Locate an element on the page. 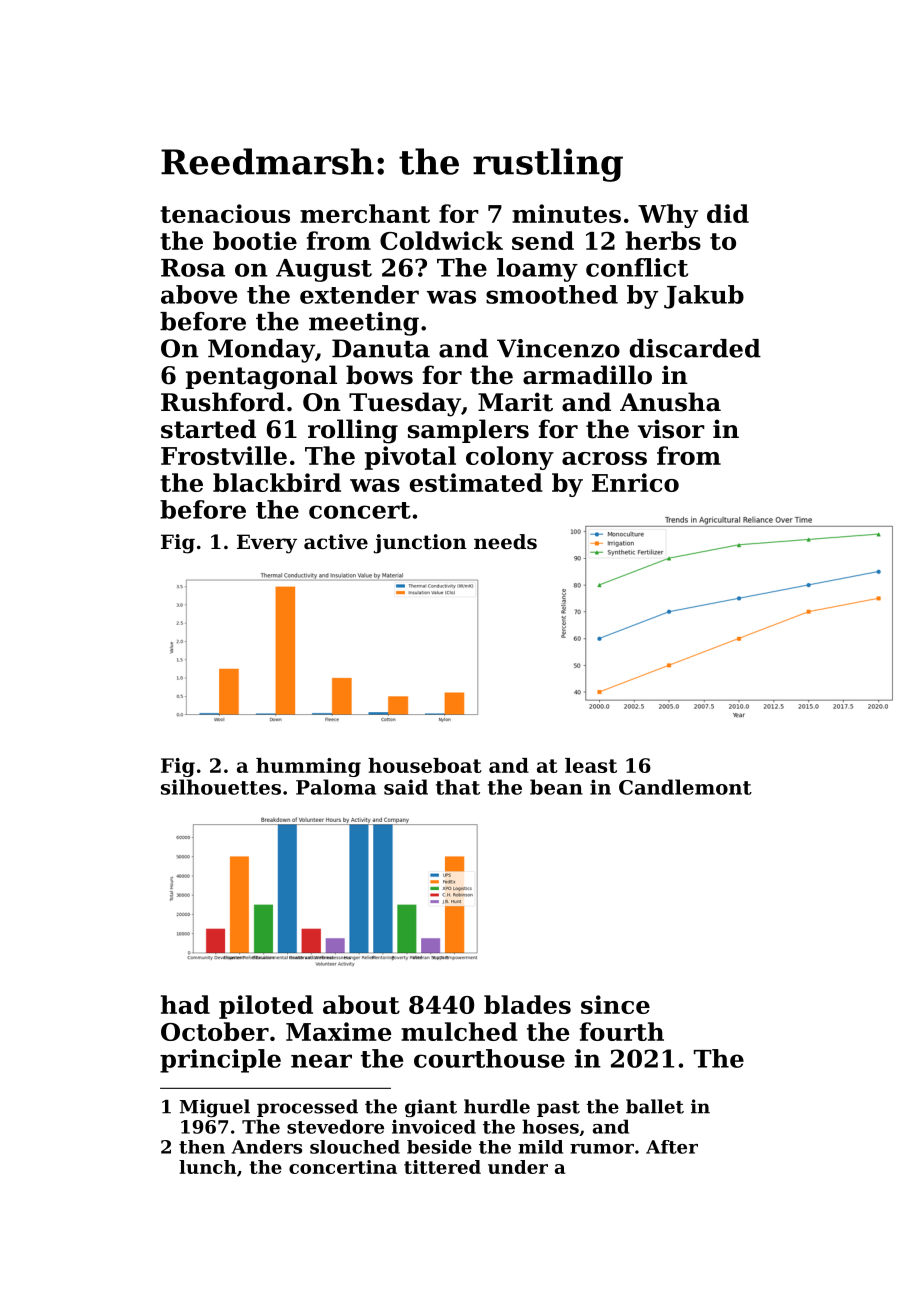  above is located at coordinates (199, 294).
